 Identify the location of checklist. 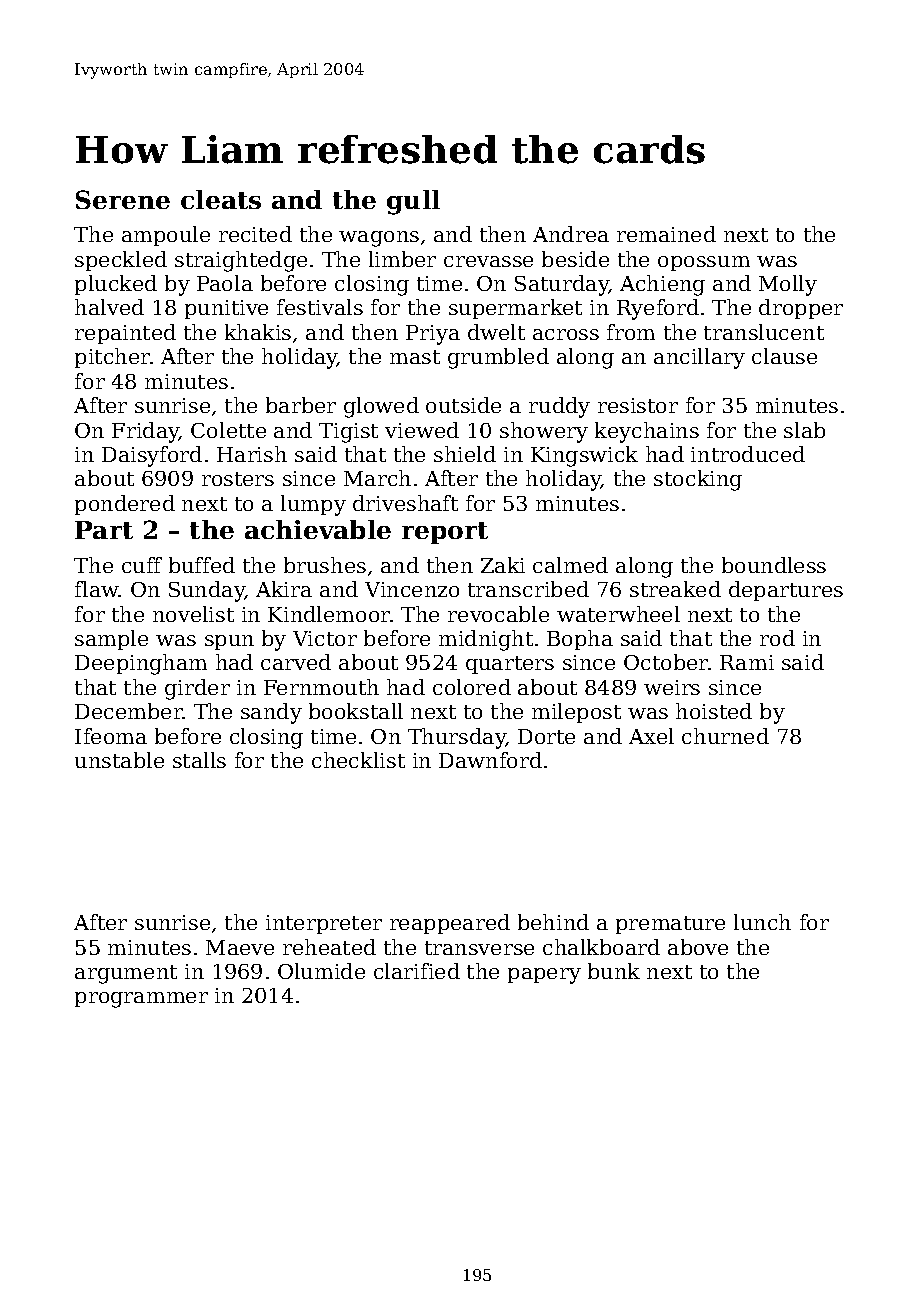
(358, 760).
